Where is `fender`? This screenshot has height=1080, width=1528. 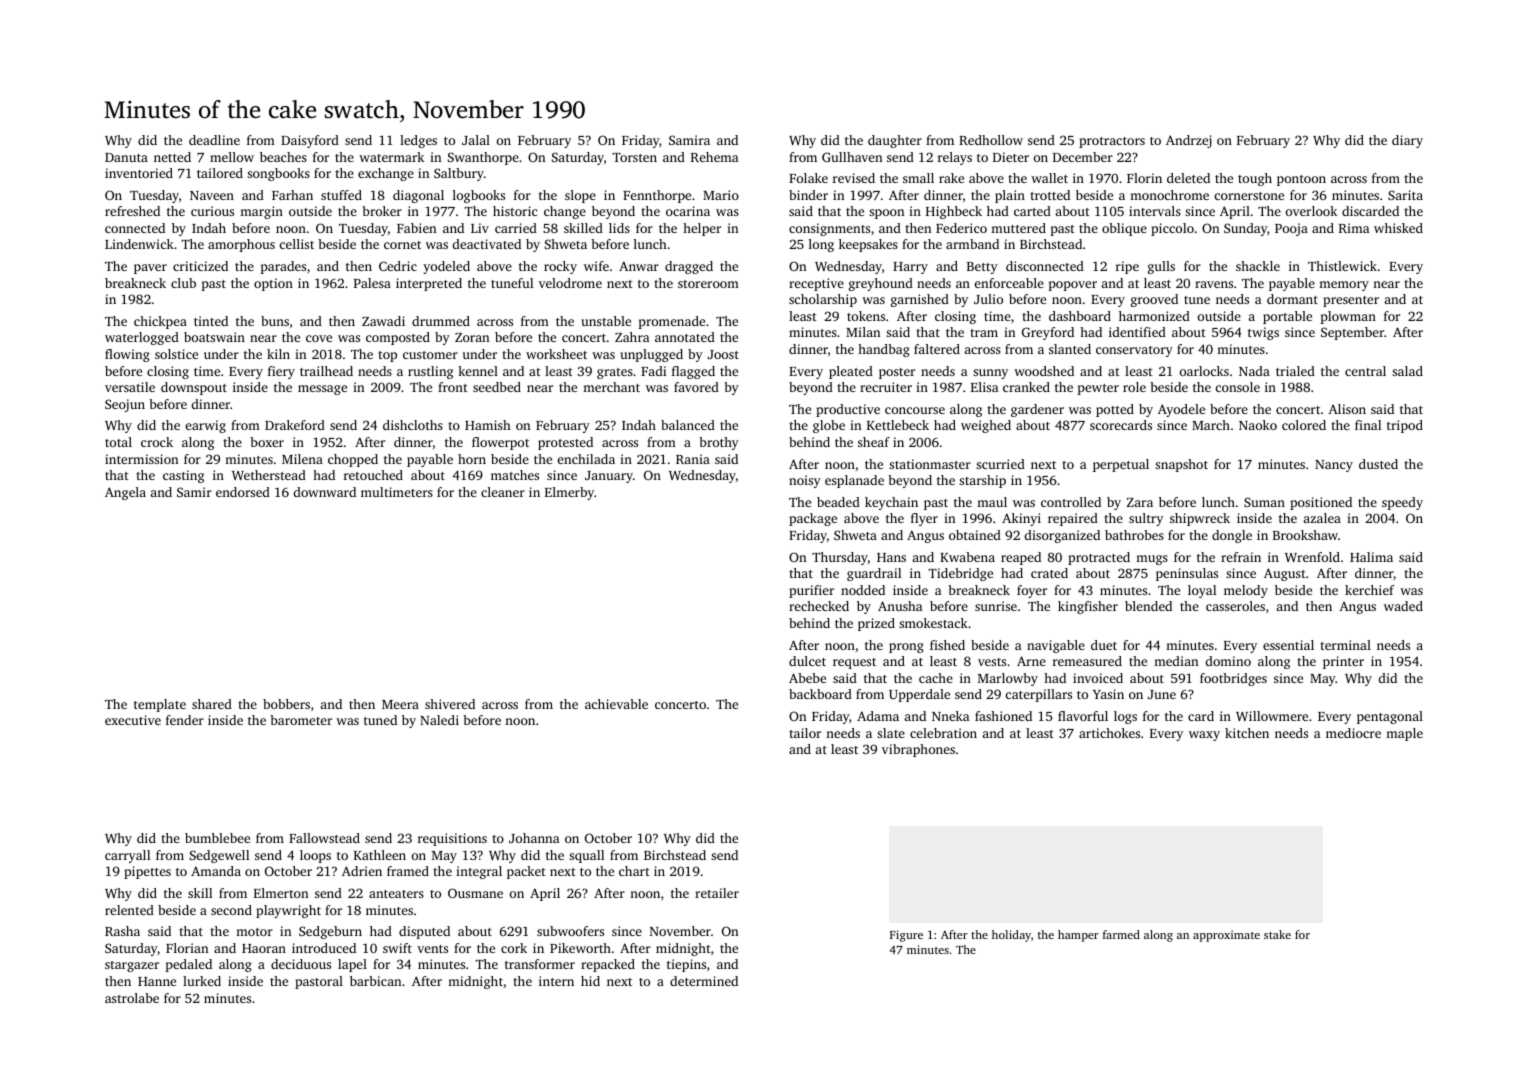
fender is located at coordinates (185, 720).
